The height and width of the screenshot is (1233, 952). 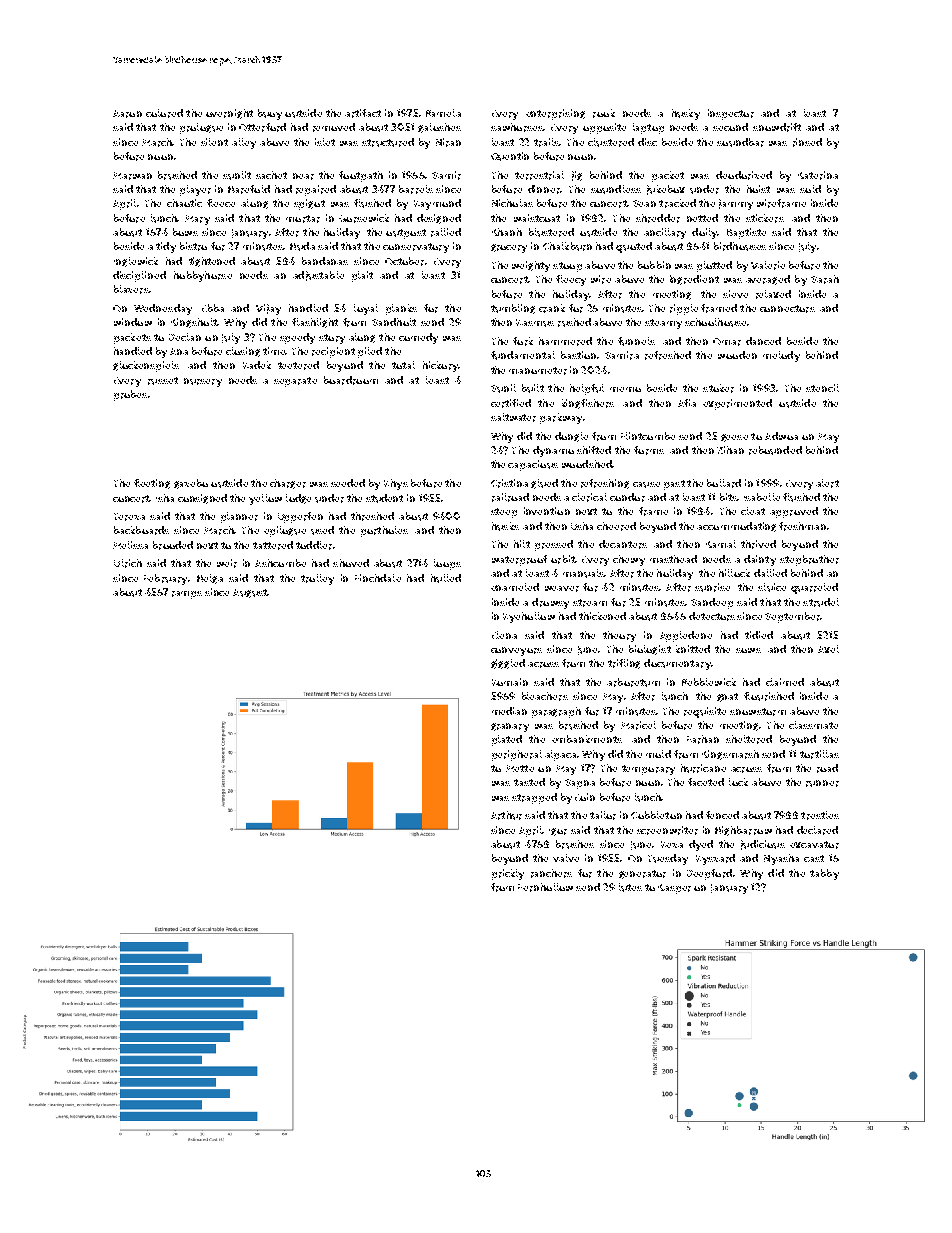 What do you see at coordinates (604, 113) in the screenshot?
I see `rook` at bounding box center [604, 113].
